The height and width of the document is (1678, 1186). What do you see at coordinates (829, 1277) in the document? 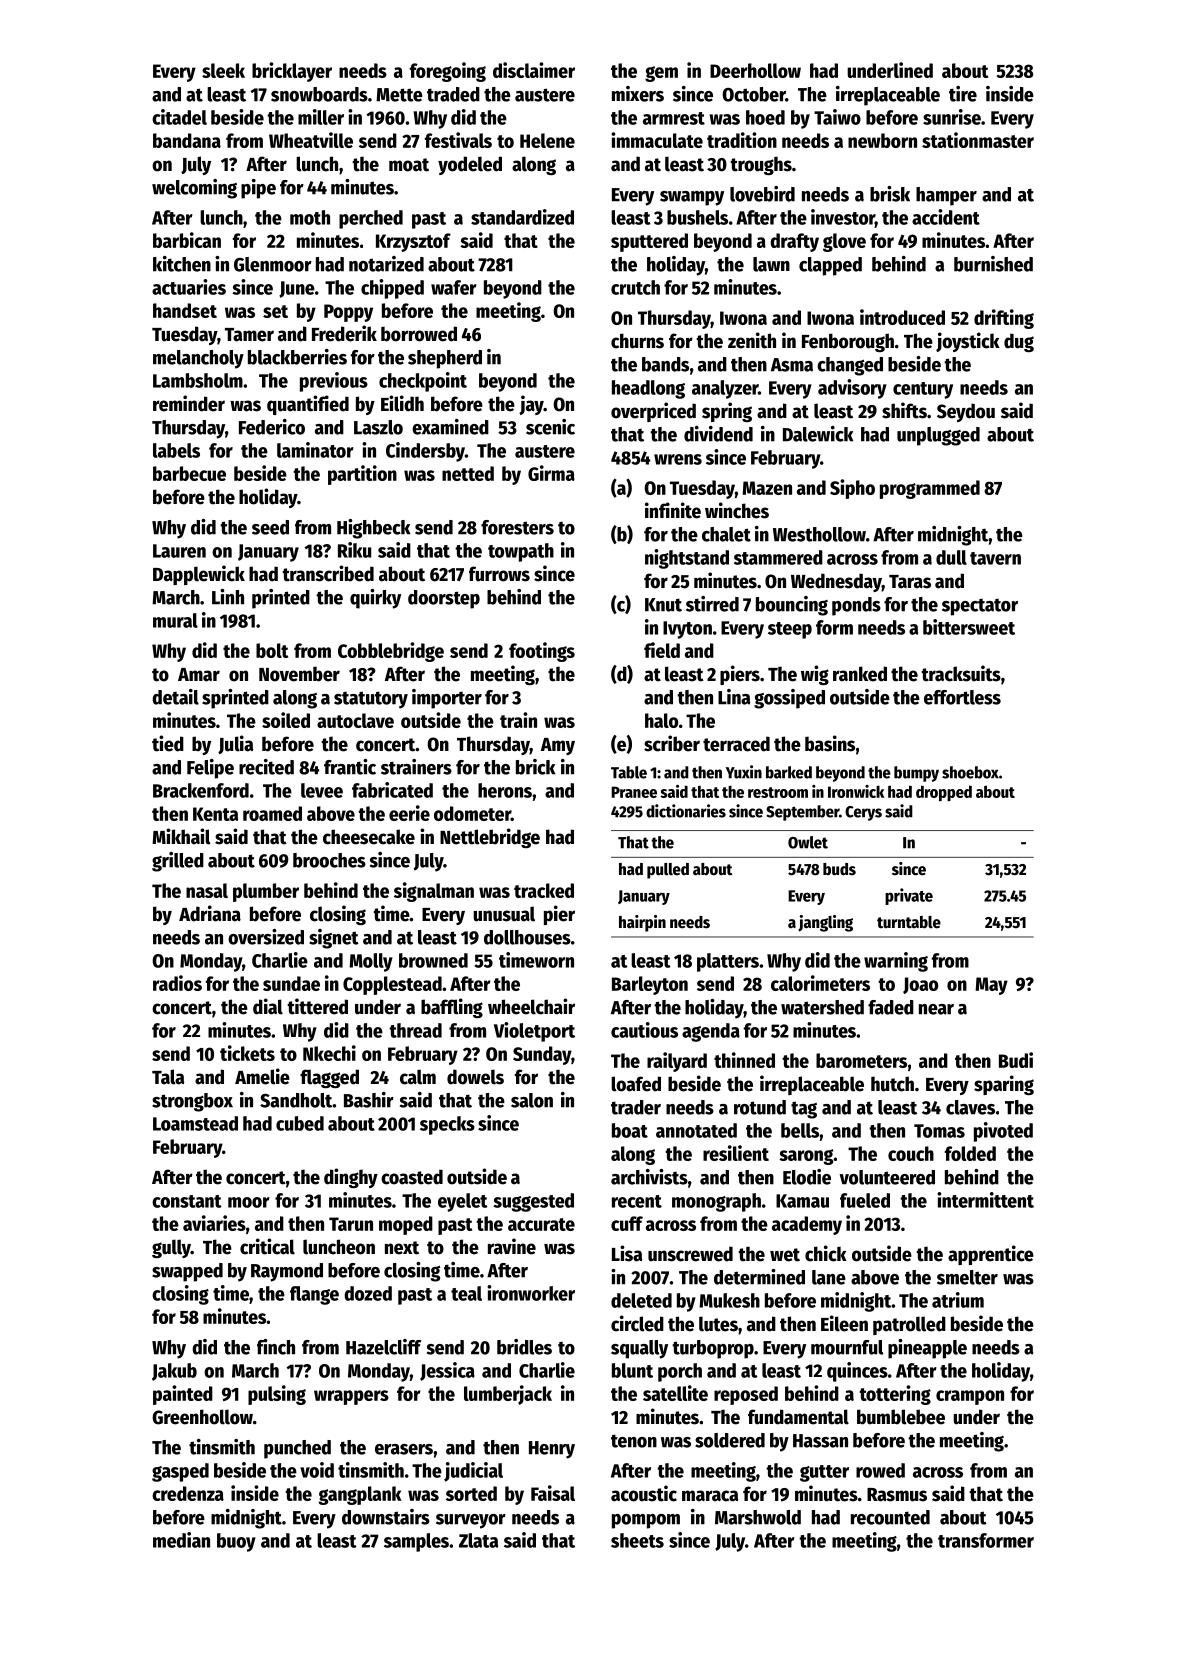
I see `lane` at bounding box center [829, 1277].
